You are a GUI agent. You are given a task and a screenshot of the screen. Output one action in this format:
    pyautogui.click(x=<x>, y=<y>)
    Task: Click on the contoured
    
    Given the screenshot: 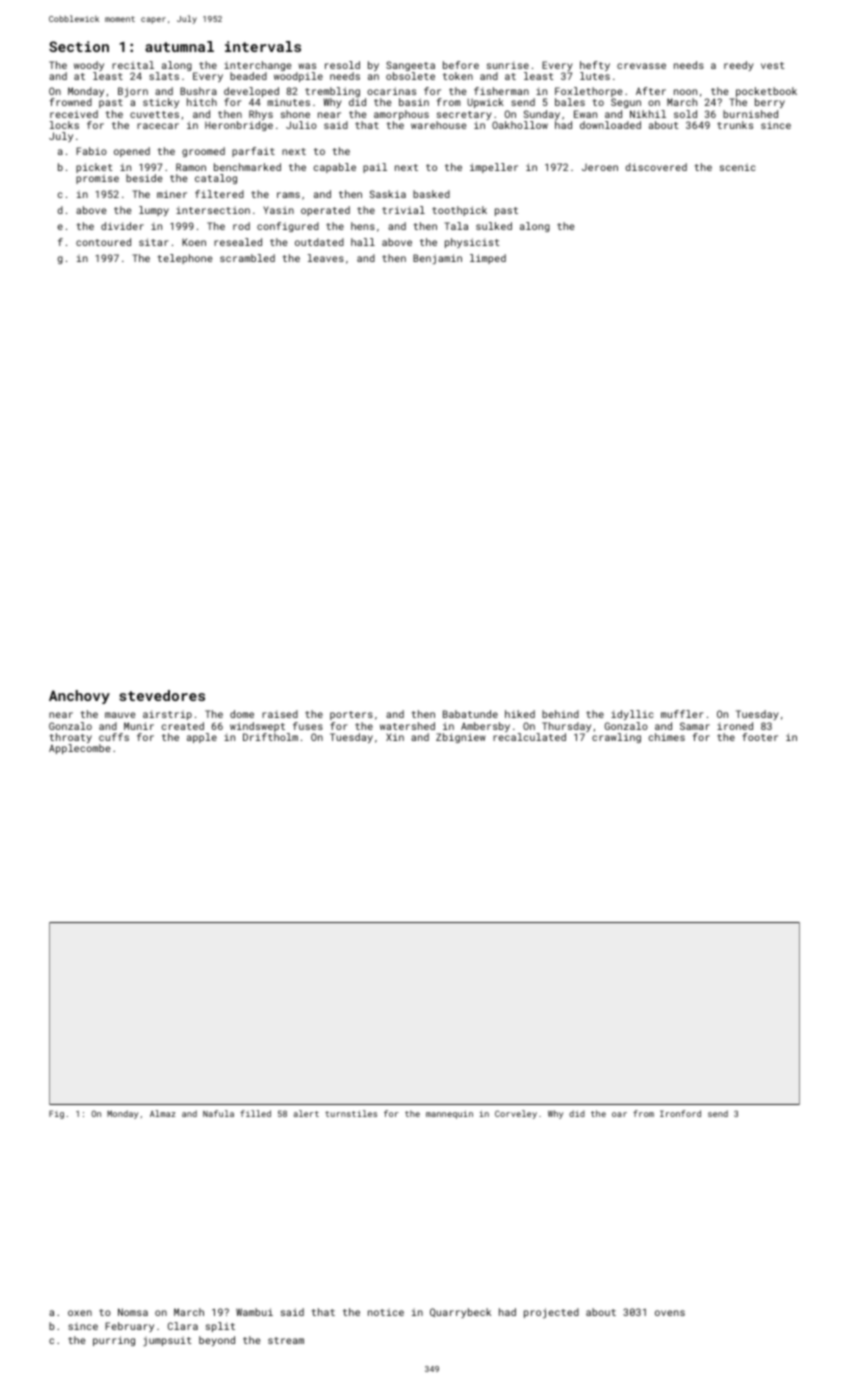 What is the action you would take?
    pyautogui.click(x=103, y=242)
